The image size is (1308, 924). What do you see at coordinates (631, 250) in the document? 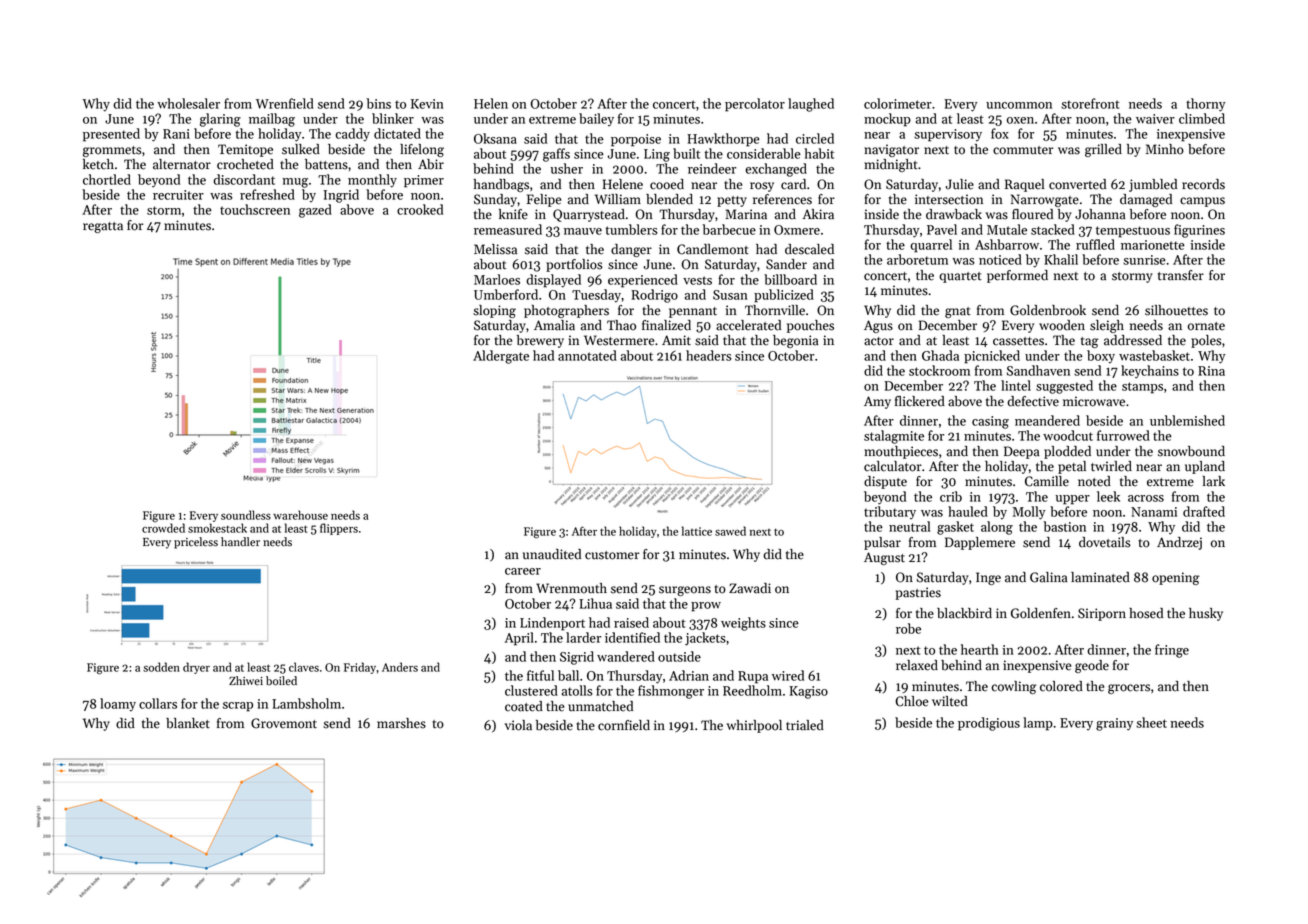
I see `danger` at bounding box center [631, 250].
